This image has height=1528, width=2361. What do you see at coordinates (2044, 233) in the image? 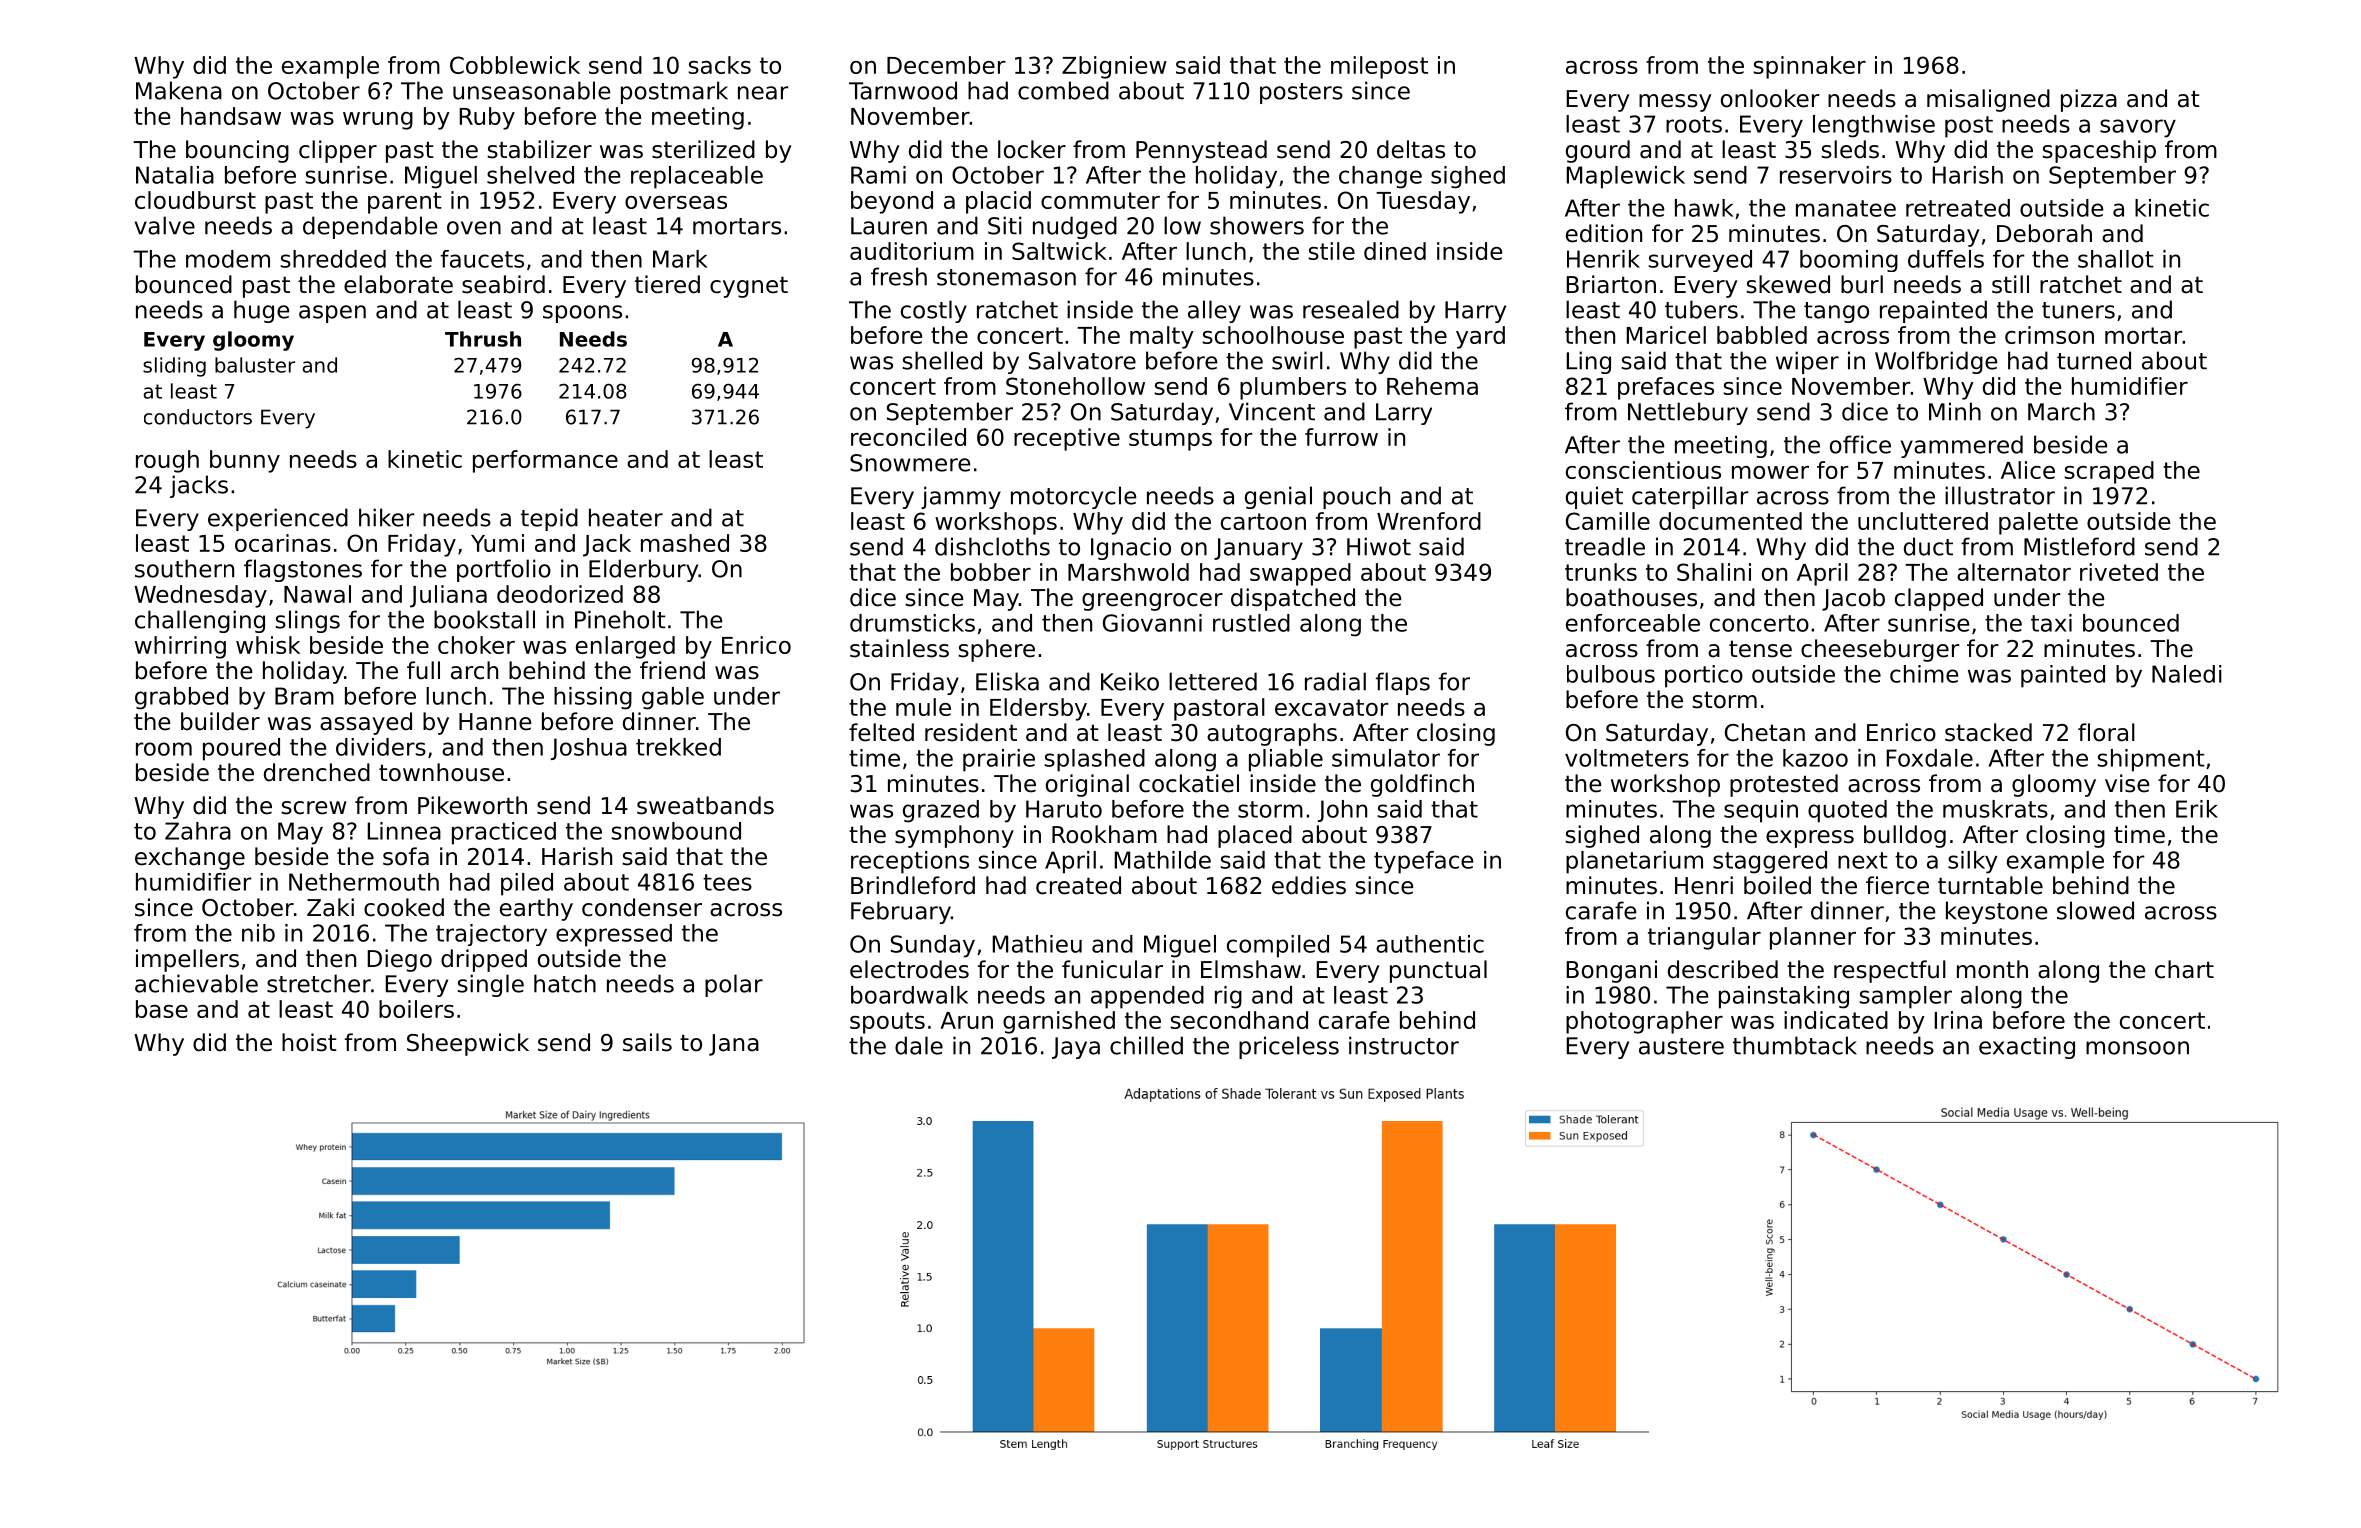
I see `Deborah` at bounding box center [2044, 233].
